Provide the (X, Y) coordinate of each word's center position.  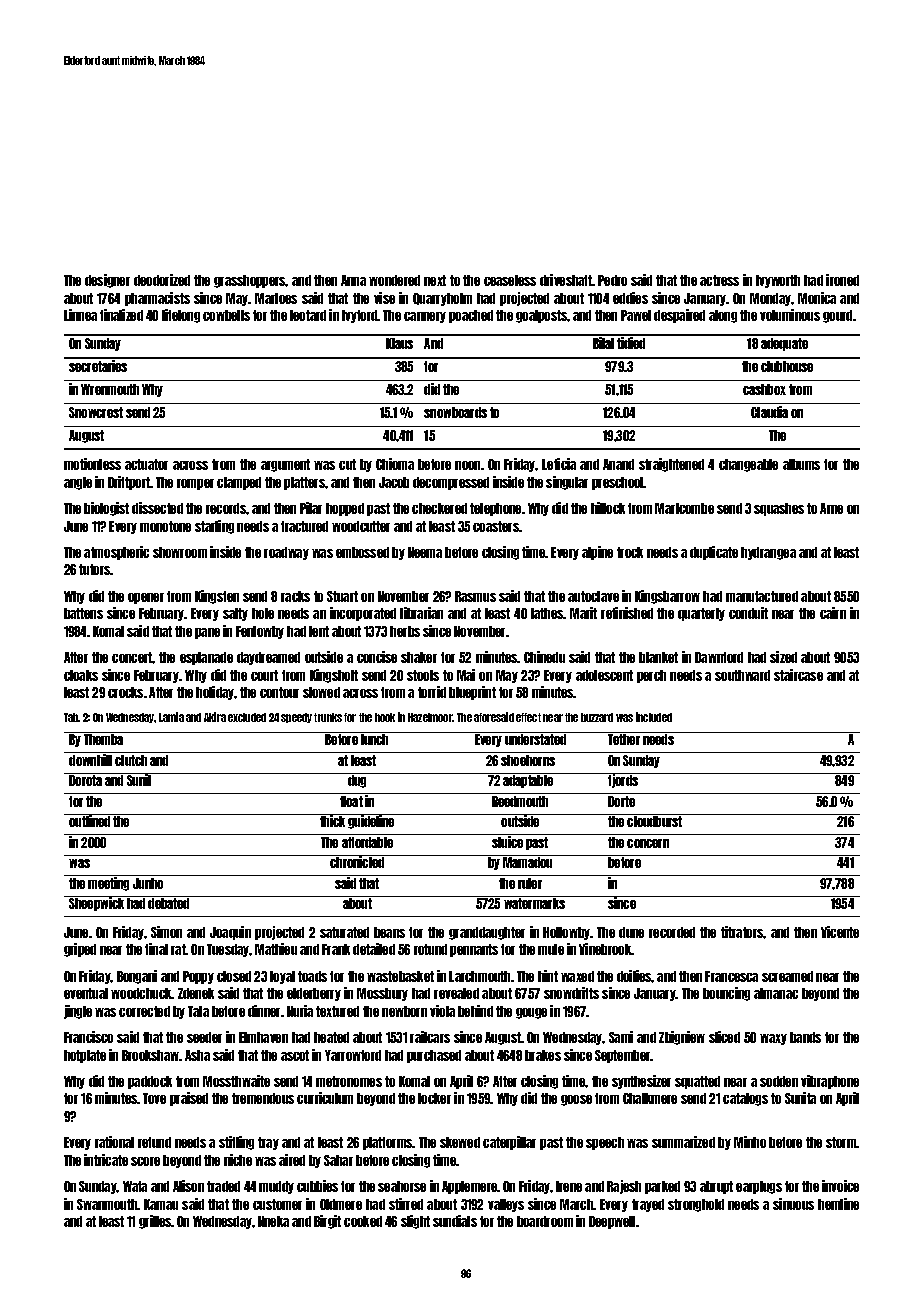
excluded (247, 717)
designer (107, 281)
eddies (630, 298)
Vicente (840, 932)
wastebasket (400, 976)
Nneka (273, 1221)
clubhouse (787, 366)
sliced (724, 1037)
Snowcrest (96, 412)
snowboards (455, 412)
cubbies (317, 1186)
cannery (425, 317)
